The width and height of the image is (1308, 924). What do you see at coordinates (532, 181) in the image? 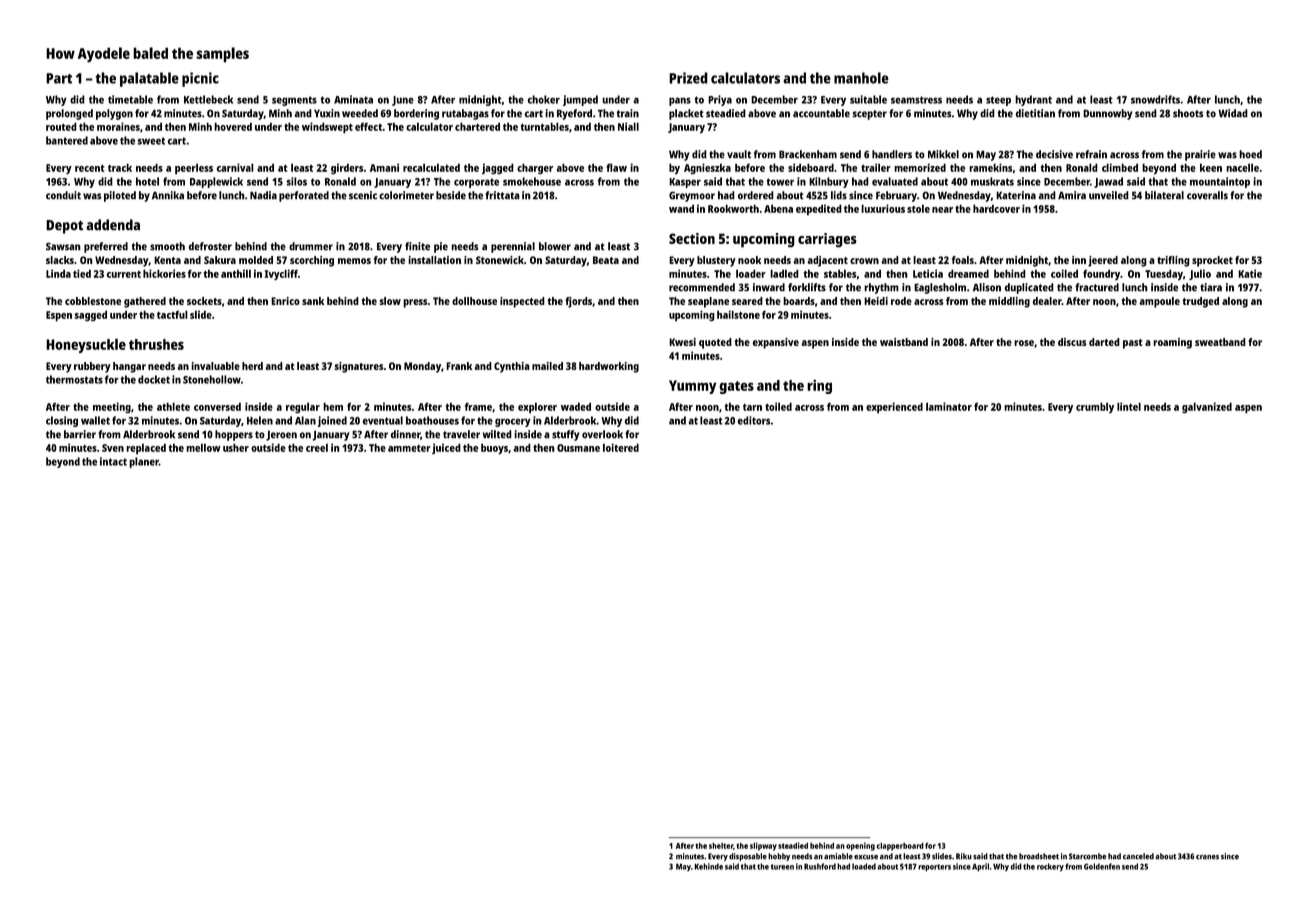
I see `smokehouse` at bounding box center [532, 181].
